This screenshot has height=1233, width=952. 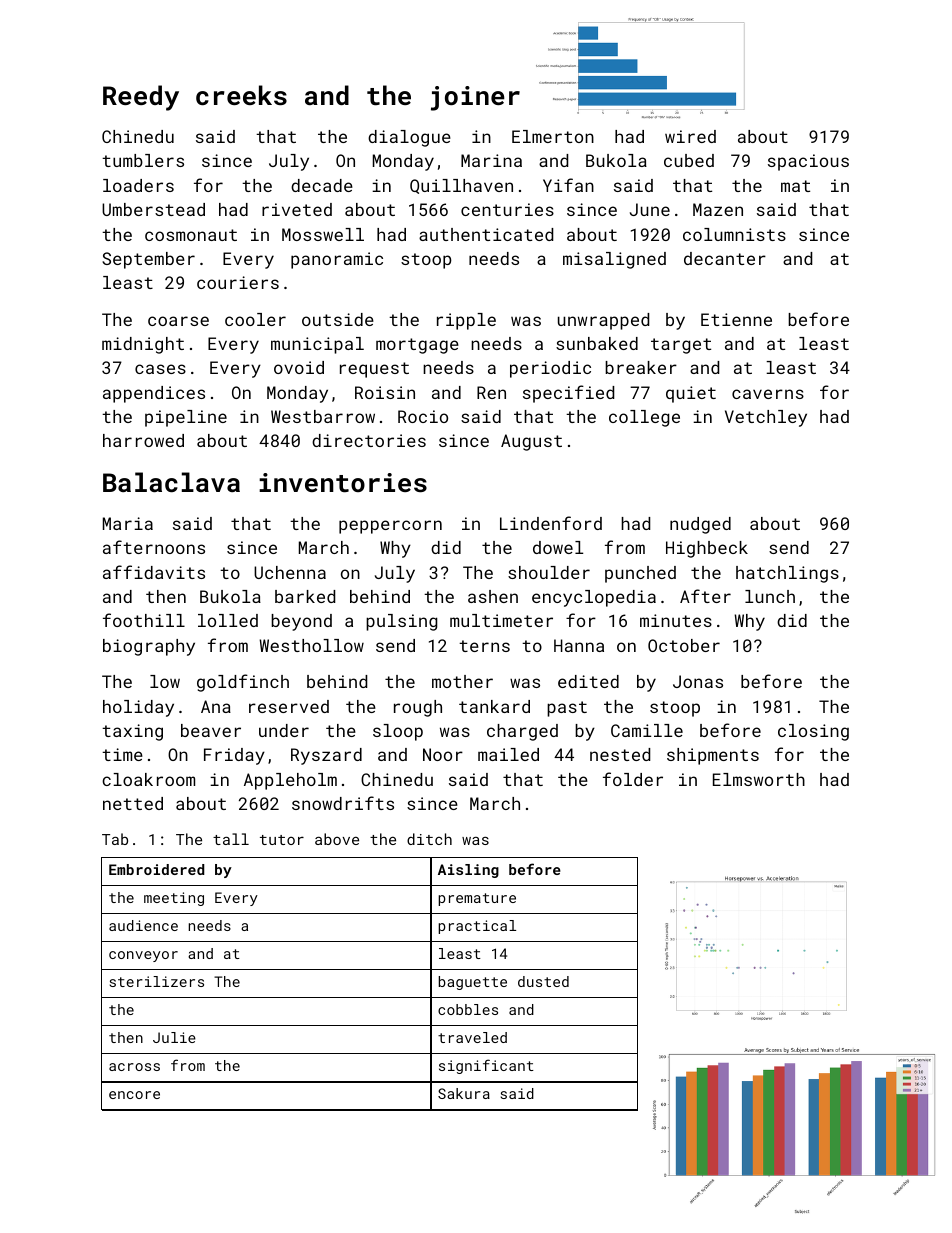 I want to click on encore, so click(x=134, y=1095).
